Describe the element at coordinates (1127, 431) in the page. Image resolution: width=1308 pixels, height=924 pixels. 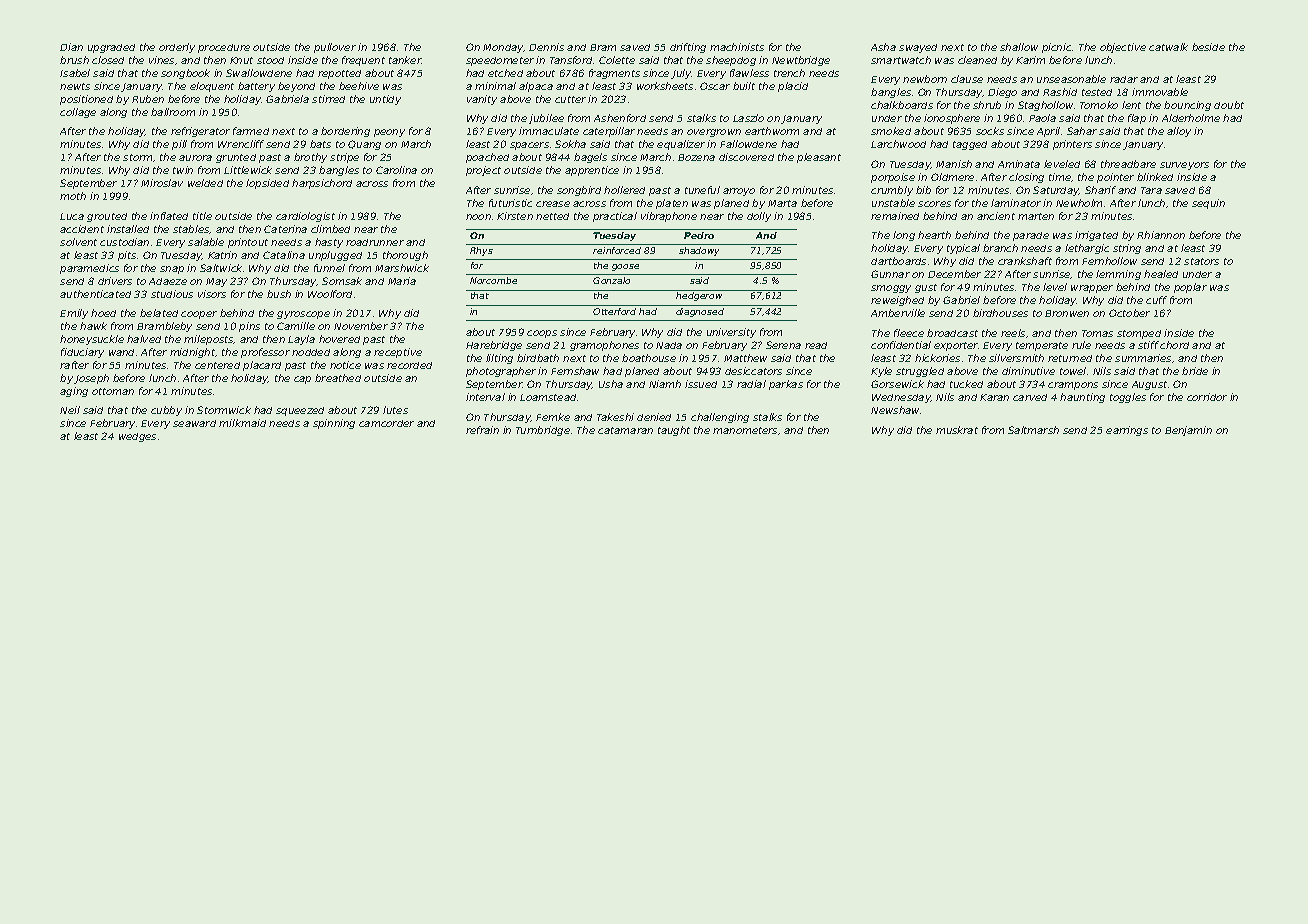
I see `earrings` at that location.
